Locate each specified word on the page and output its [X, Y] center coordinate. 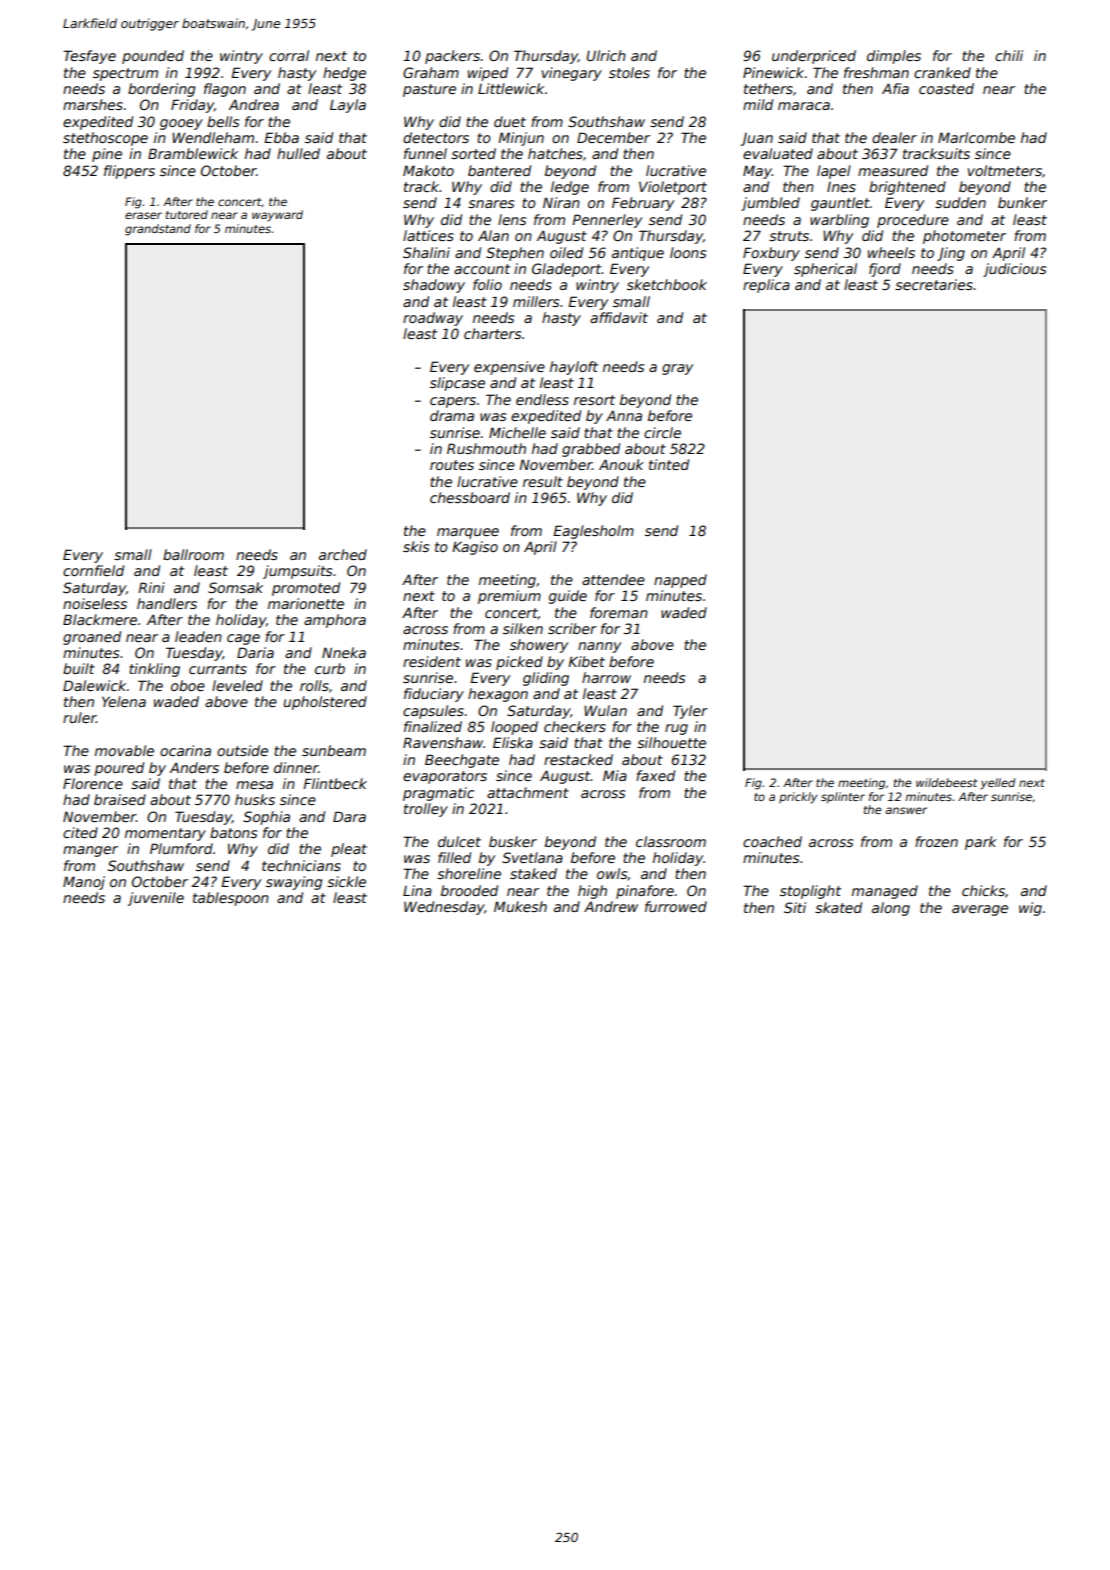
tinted [669, 464]
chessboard [470, 497]
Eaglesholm [593, 532]
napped [680, 581]
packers [452, 57]
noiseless [95, 603]
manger [90, 851]
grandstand [158, 230]
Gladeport [566, 270]
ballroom [193, 554]
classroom [671, 841]
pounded [153, 57]
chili [1009, 55]
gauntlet [840, 204]
